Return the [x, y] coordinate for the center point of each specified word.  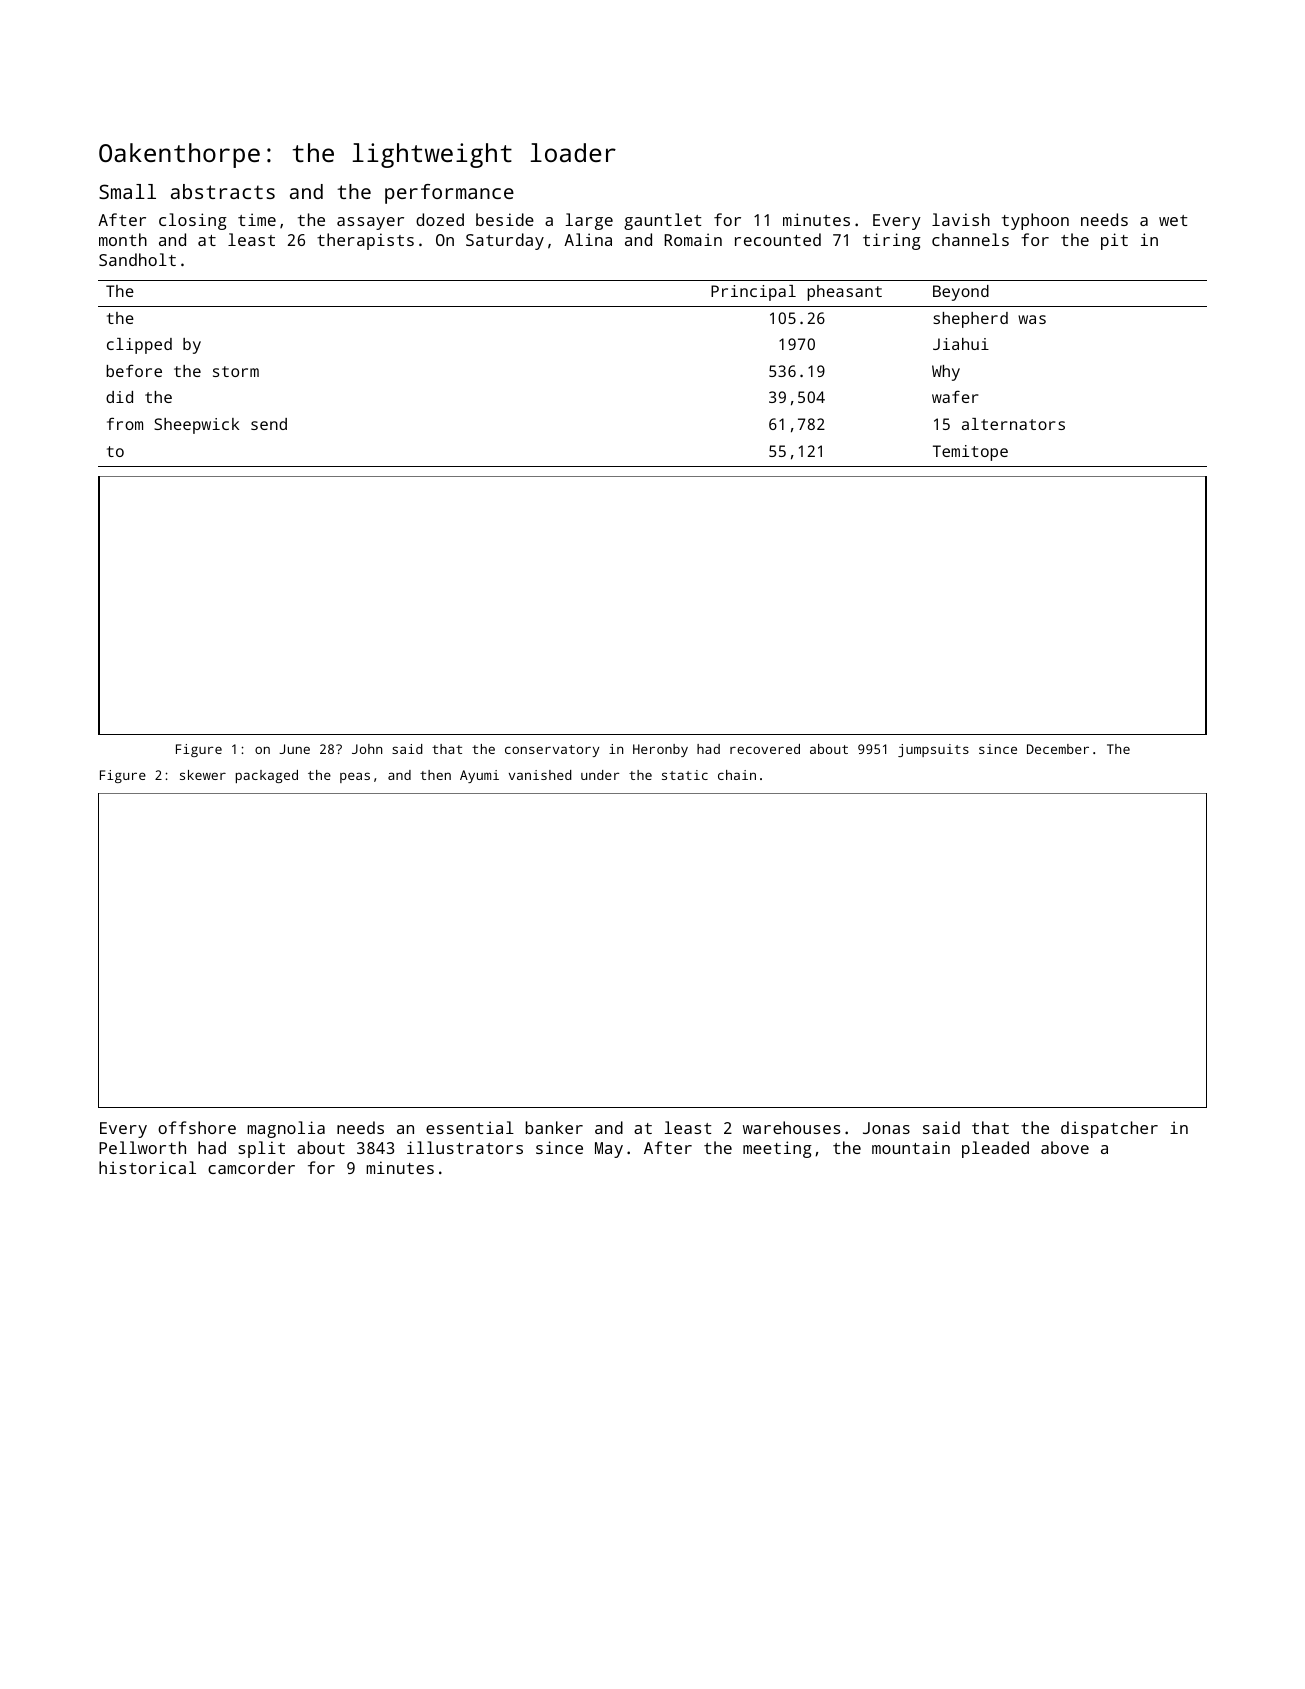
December [1058, 749]
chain [737, 775]
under [600, 775]
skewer [203, 775]
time [257, 219]
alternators [1013, 424]
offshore [197, 1127]
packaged [267, 776]
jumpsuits [933, 750]
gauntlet [662, 221]
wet [1173, 220]
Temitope [970, 453]
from [125, 423]
